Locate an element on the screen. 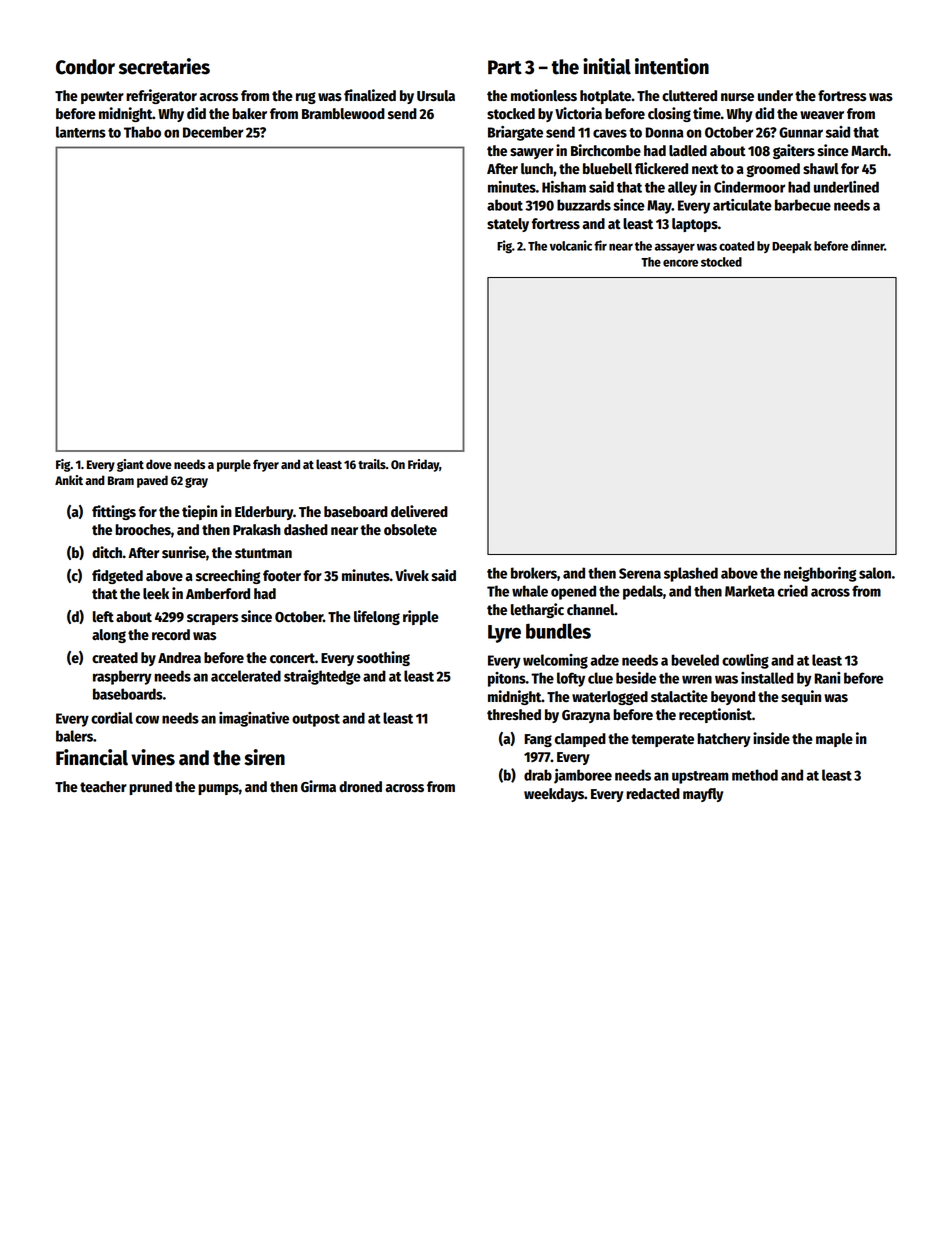 The height and width of the screenshot is (1233, 952). purple is located at coordinates (234, 465).
